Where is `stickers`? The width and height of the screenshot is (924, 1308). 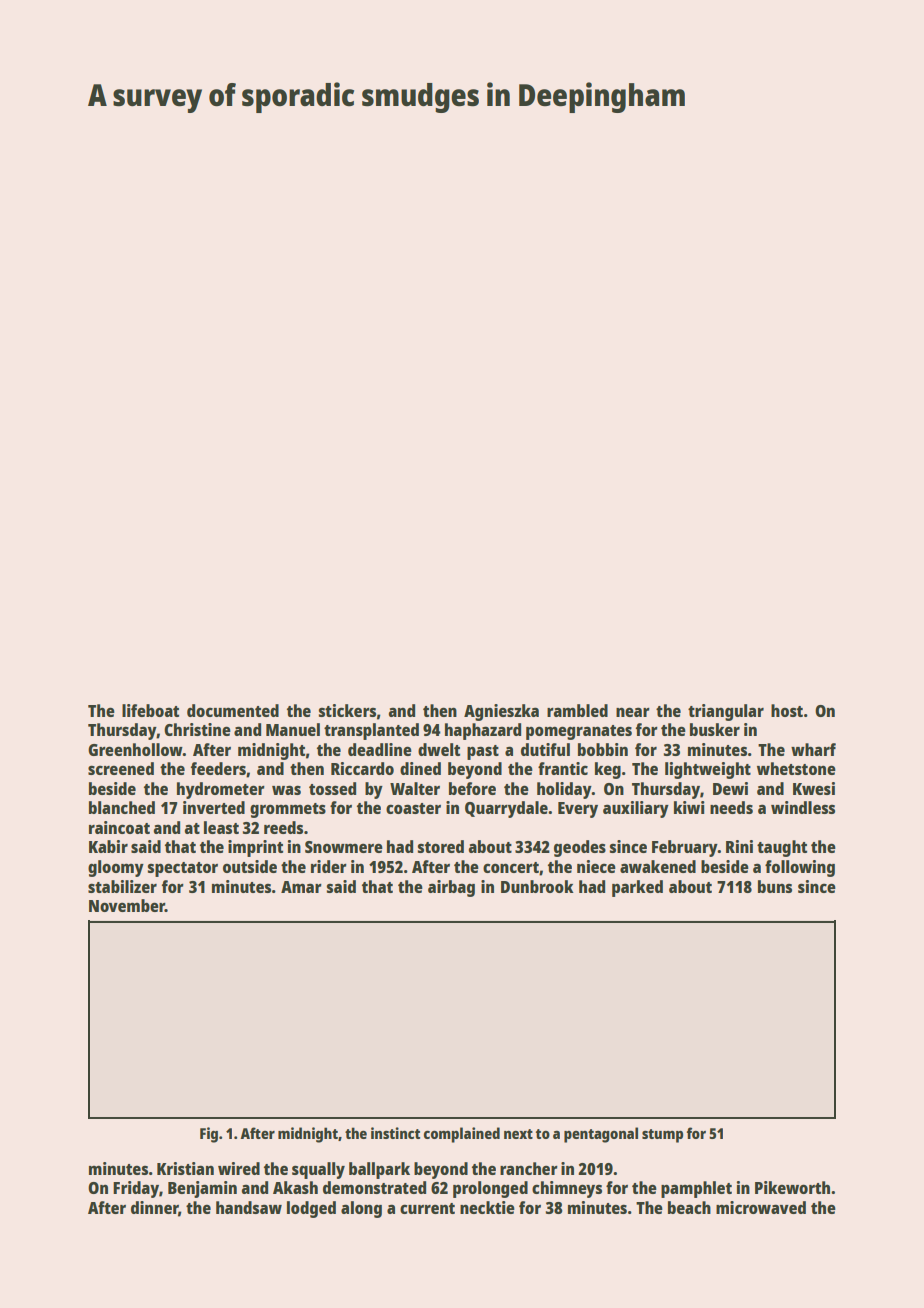 stickers is located at coordinates (347, 710).
